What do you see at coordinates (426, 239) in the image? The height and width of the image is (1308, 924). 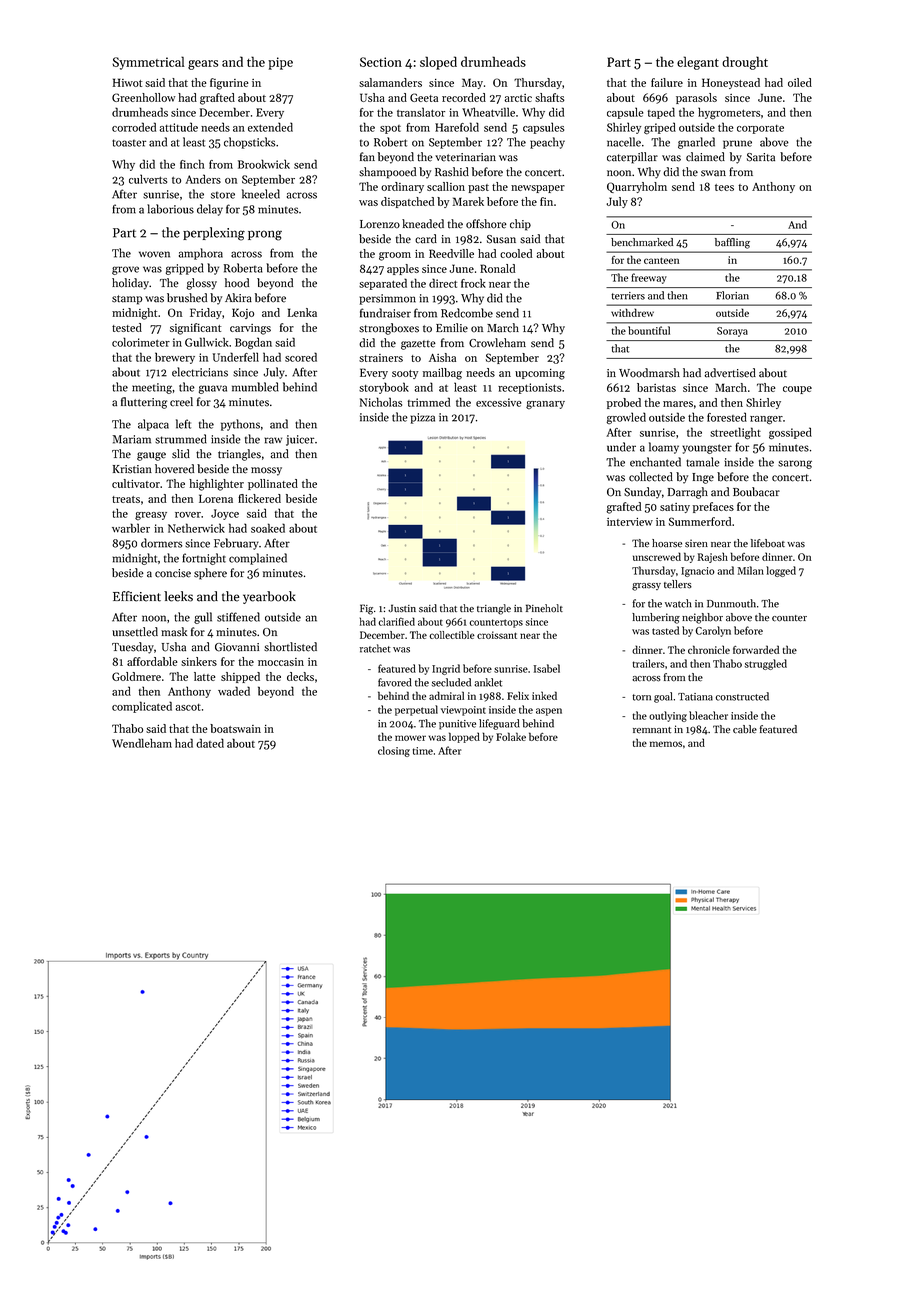 I see `card` at bounding box center [426, 239].
